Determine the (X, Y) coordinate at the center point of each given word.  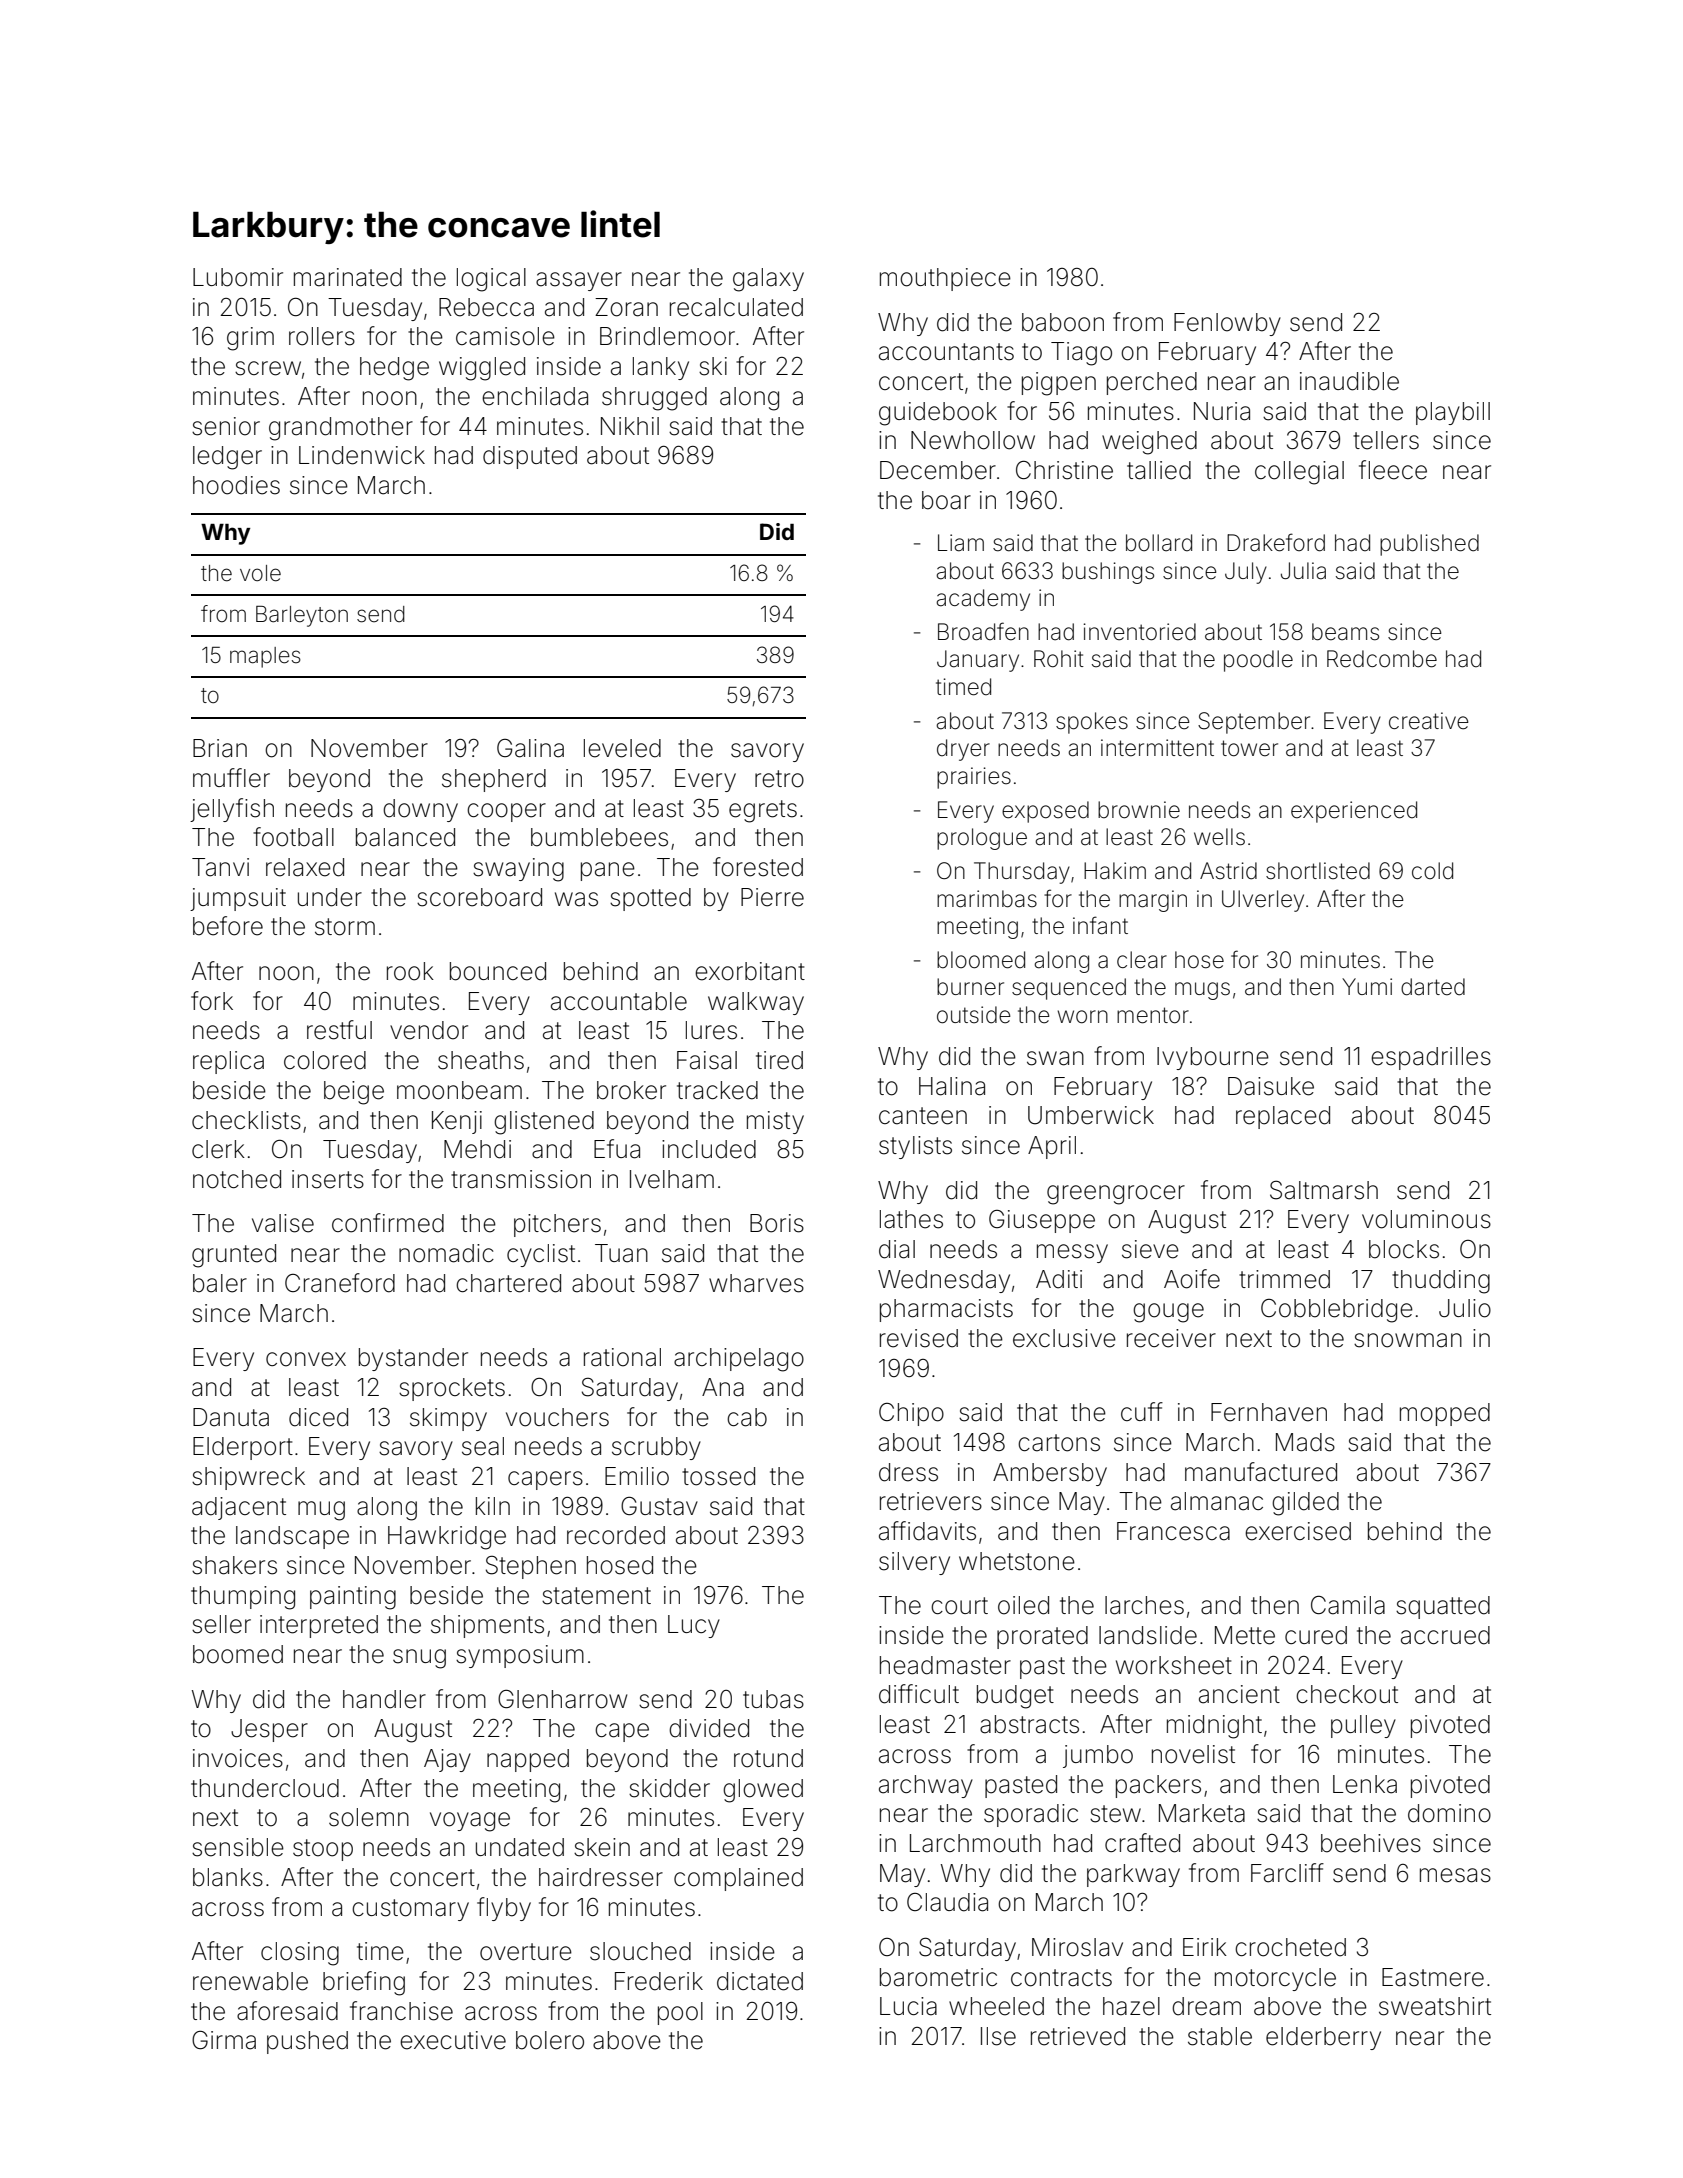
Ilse (998, 2036)
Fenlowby (1227, 324)
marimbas (987, 899)
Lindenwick (362, 455)
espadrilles (1431, 1058)
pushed (307, 2042)
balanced (405, 837)
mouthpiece (945, 279)
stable (1220, 2036)
